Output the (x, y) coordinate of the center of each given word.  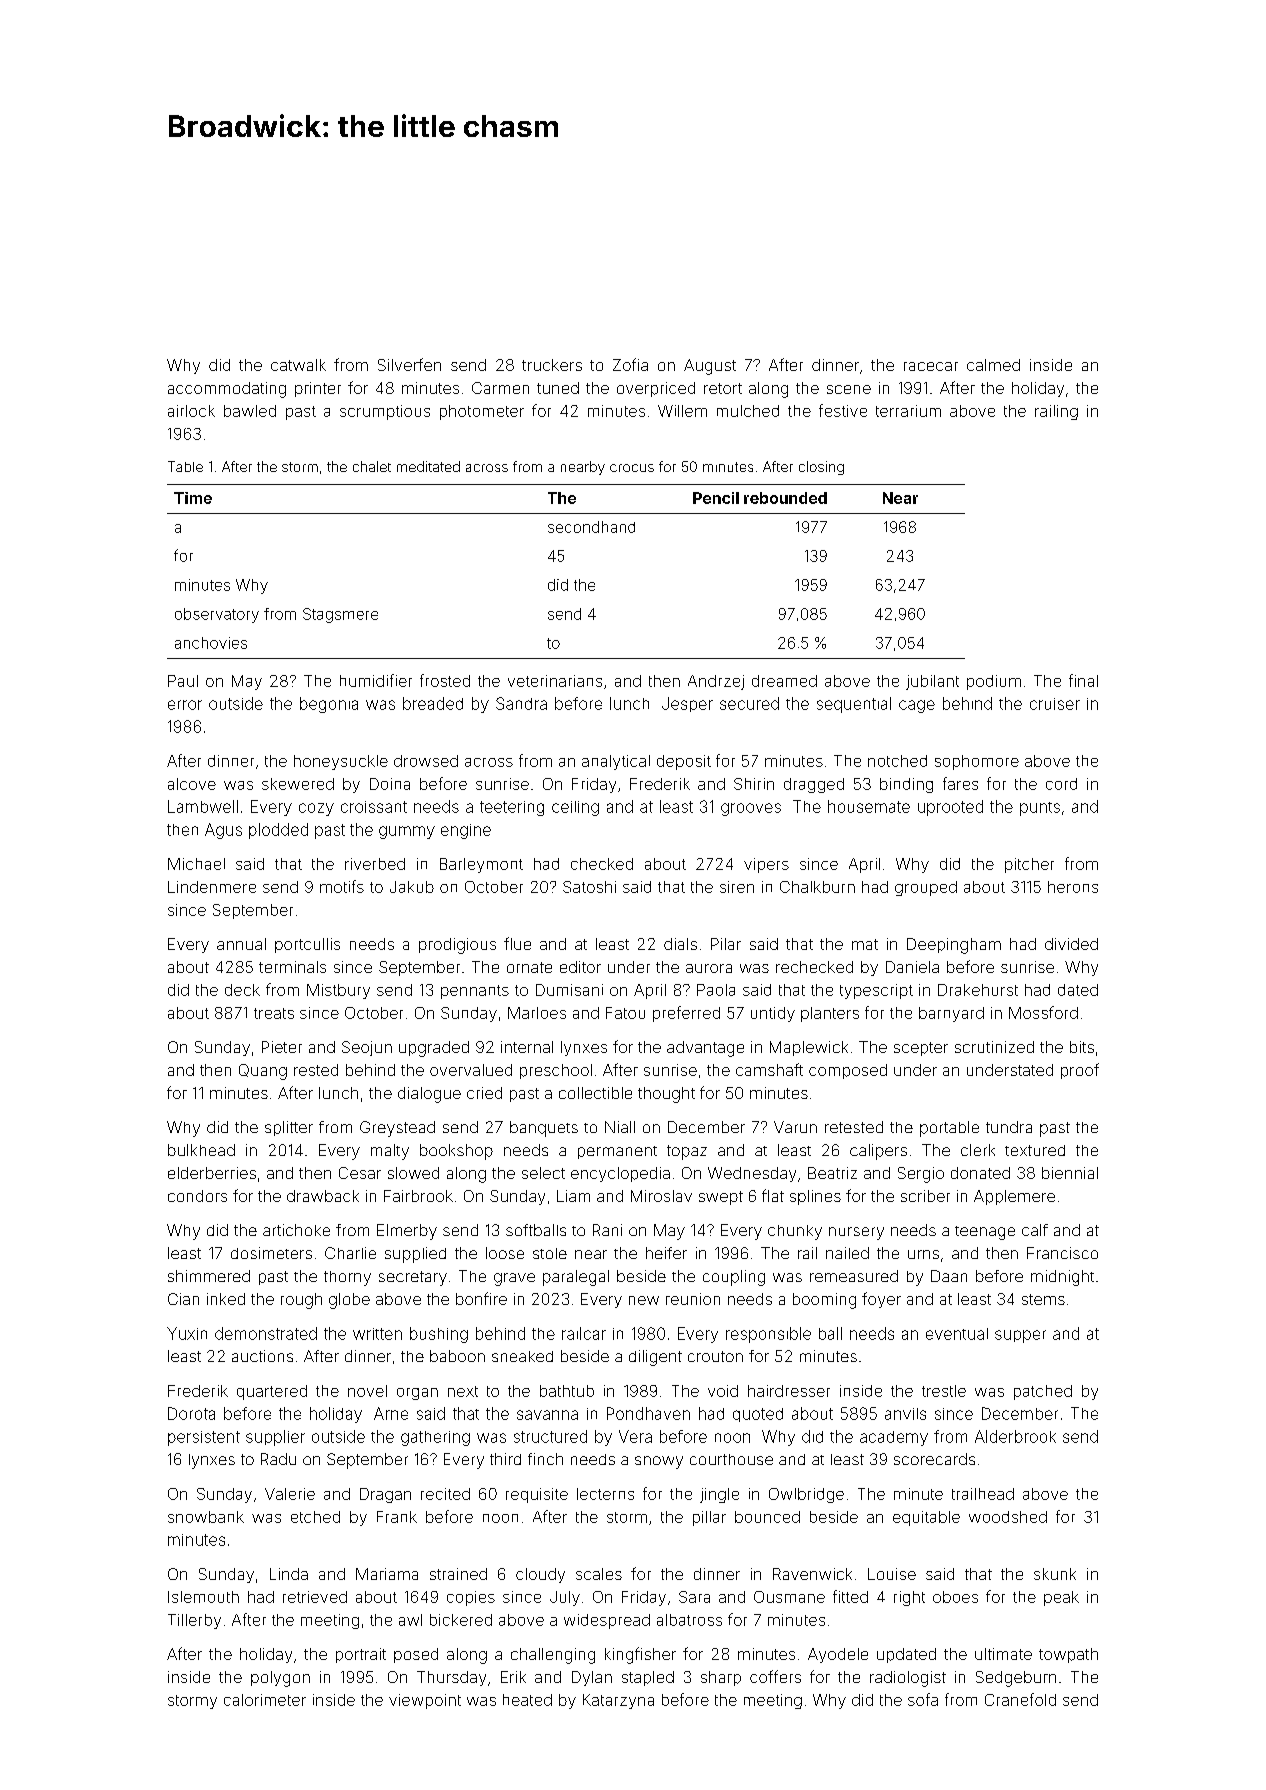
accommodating (227, 390)
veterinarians (555, 681)
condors (197, 1196)
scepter (921, 1049)
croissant (374, 807)
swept (721, 1198)
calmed (993, 365)
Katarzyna (618, 1701)
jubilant (932, 682)
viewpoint (425, 1701)
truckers (552, 365)
